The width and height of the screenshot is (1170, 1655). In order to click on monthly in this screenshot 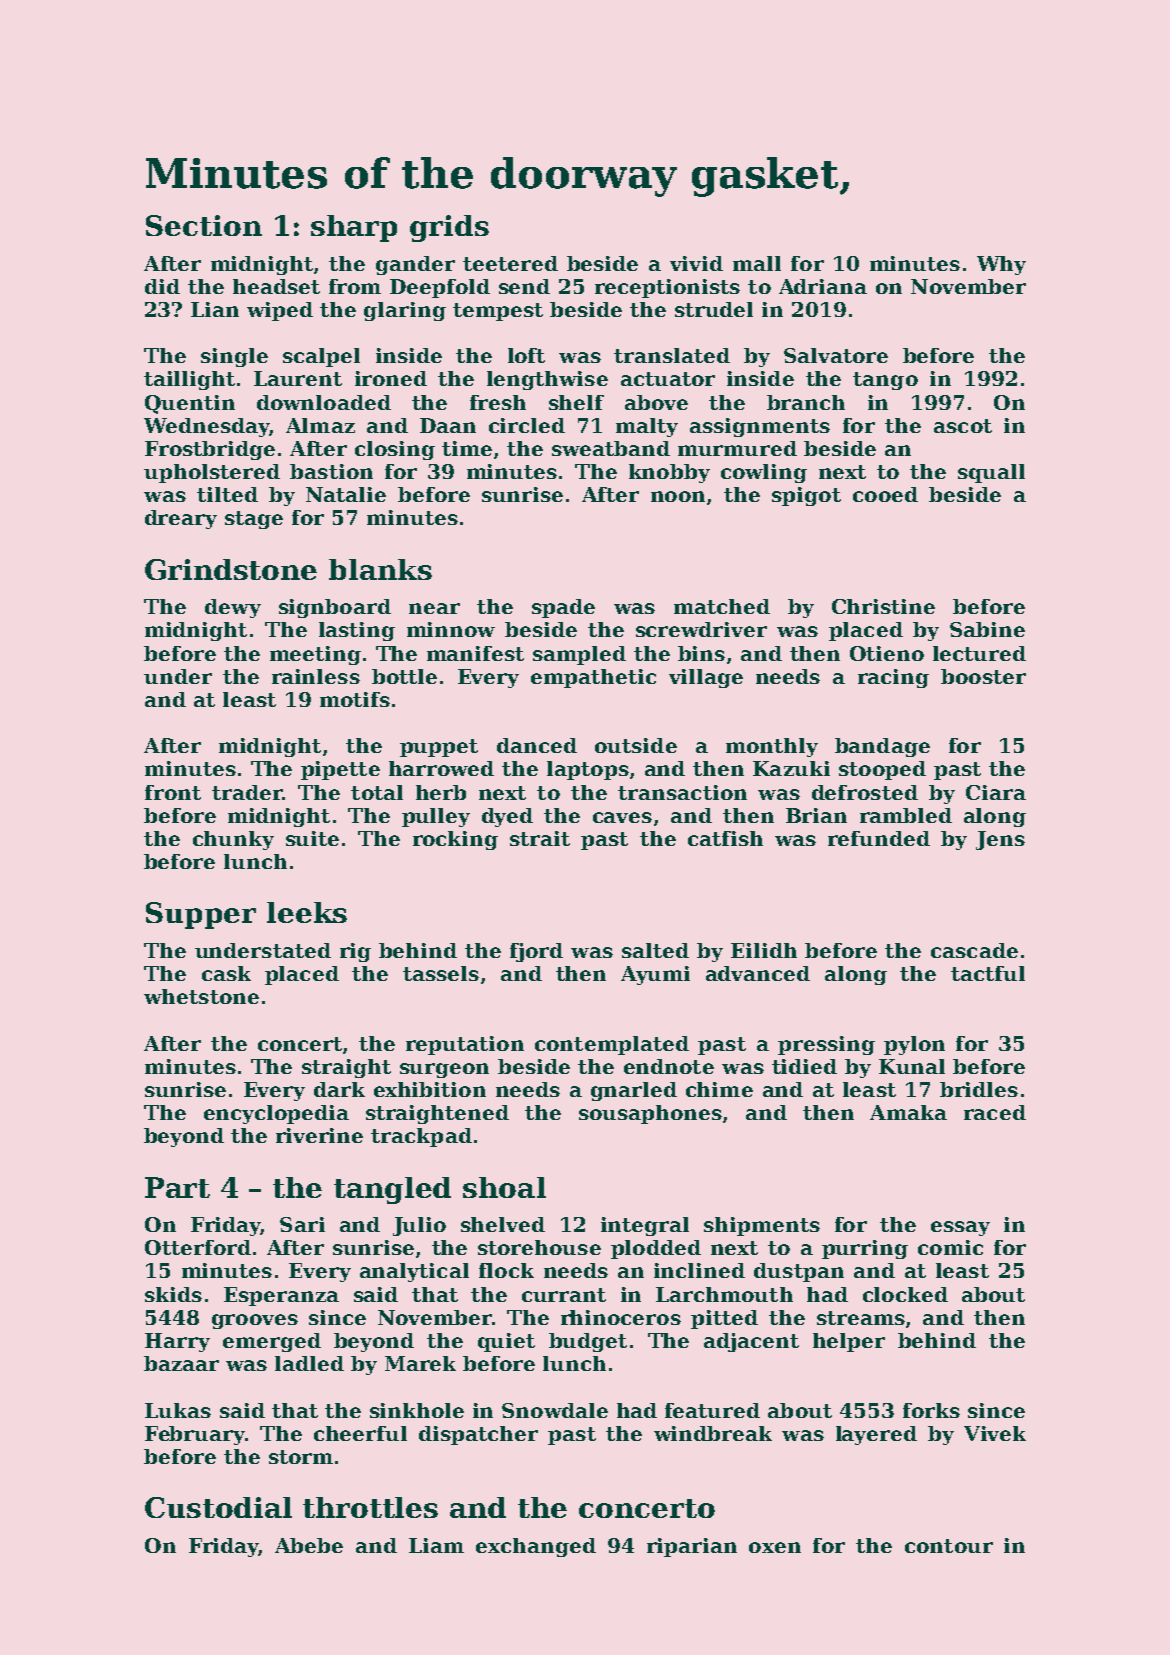, I will do `click(772, 747)`.
